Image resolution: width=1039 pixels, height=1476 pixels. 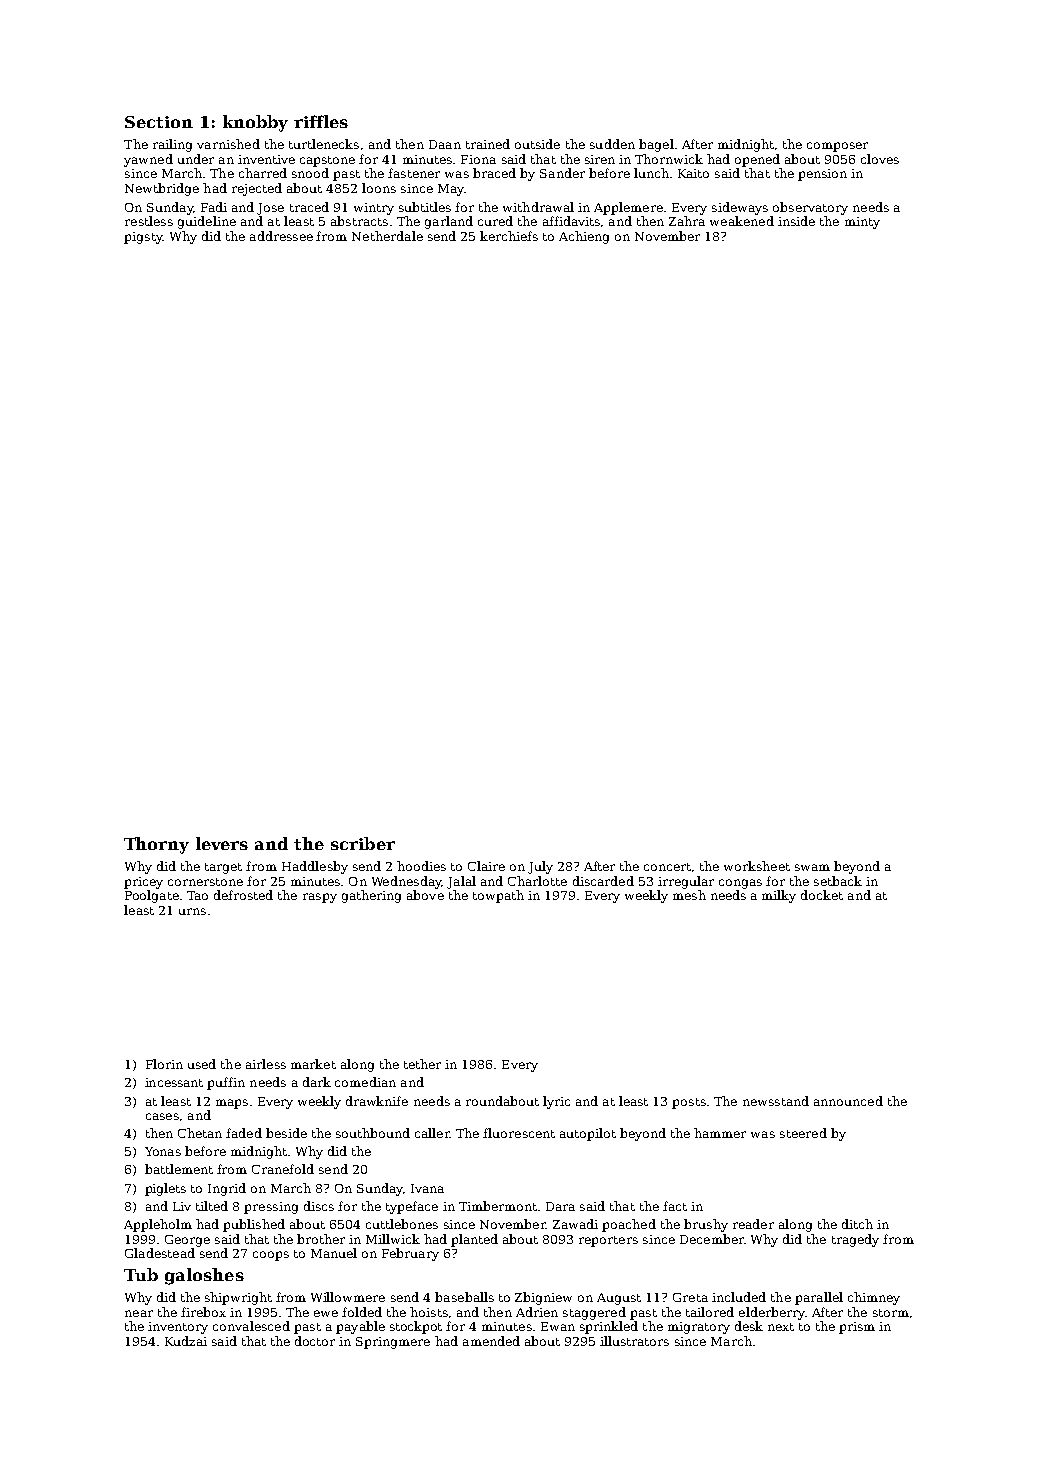 What do you see at coordinates (464, 1297) in the page?
I see `baseballs` at bounding box center [464, 1297].
